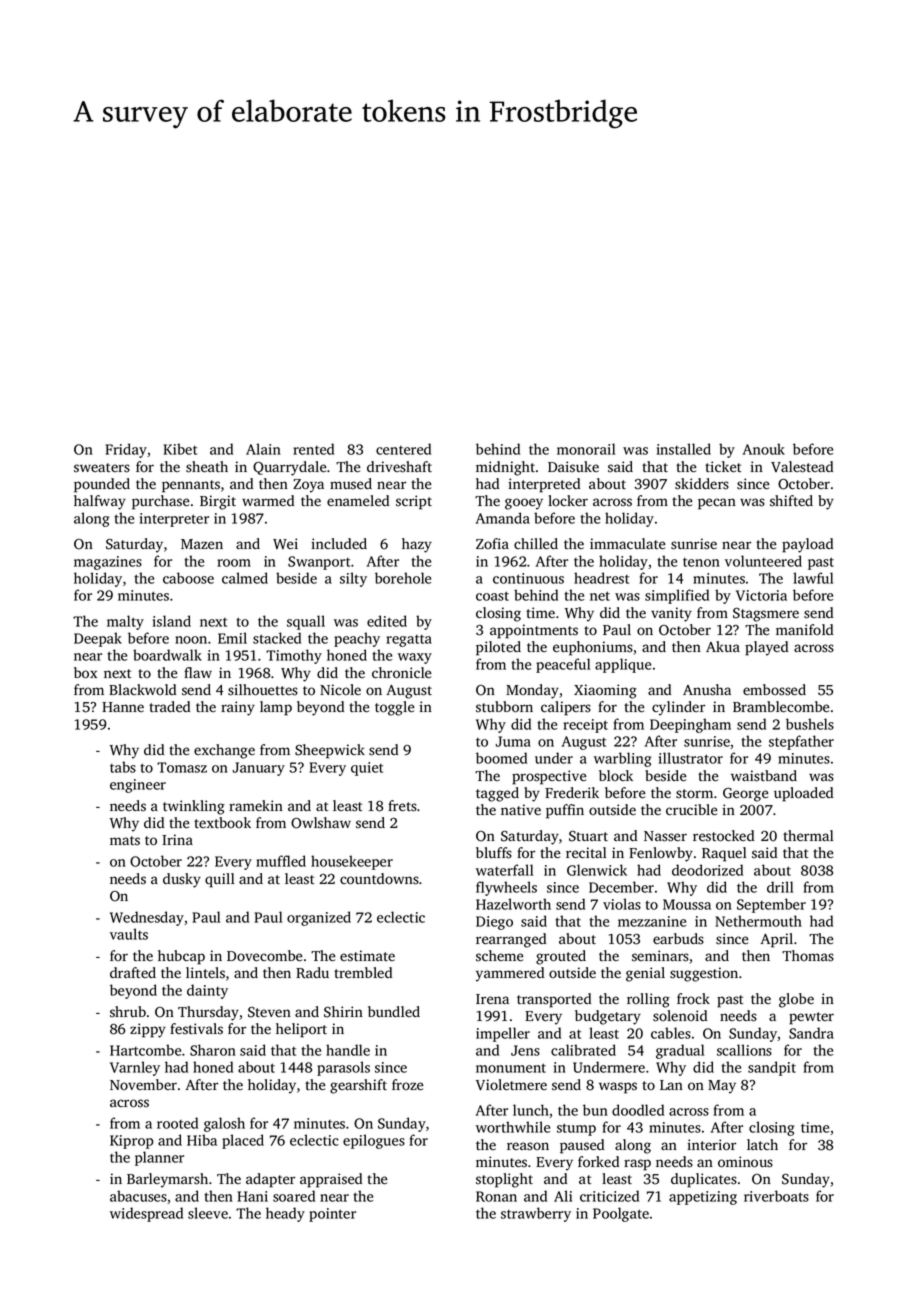 The width and height of the screenshot is (908, 1316). Describe the element at coordinates (263, 449) in the screenshot. I see `Alain` at that location.
